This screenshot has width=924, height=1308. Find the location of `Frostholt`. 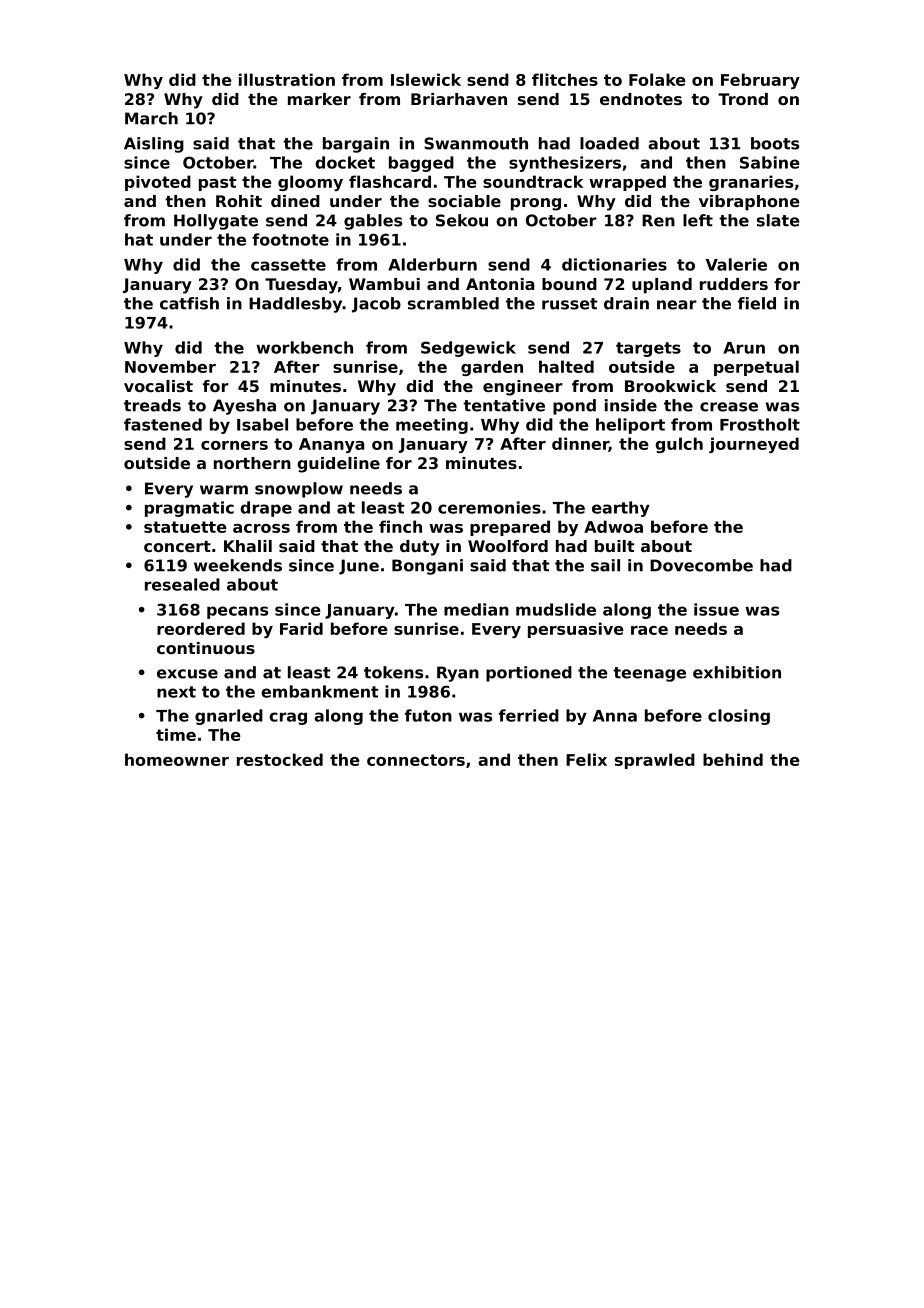

Frostholt is located at coordinates (760, 424).
